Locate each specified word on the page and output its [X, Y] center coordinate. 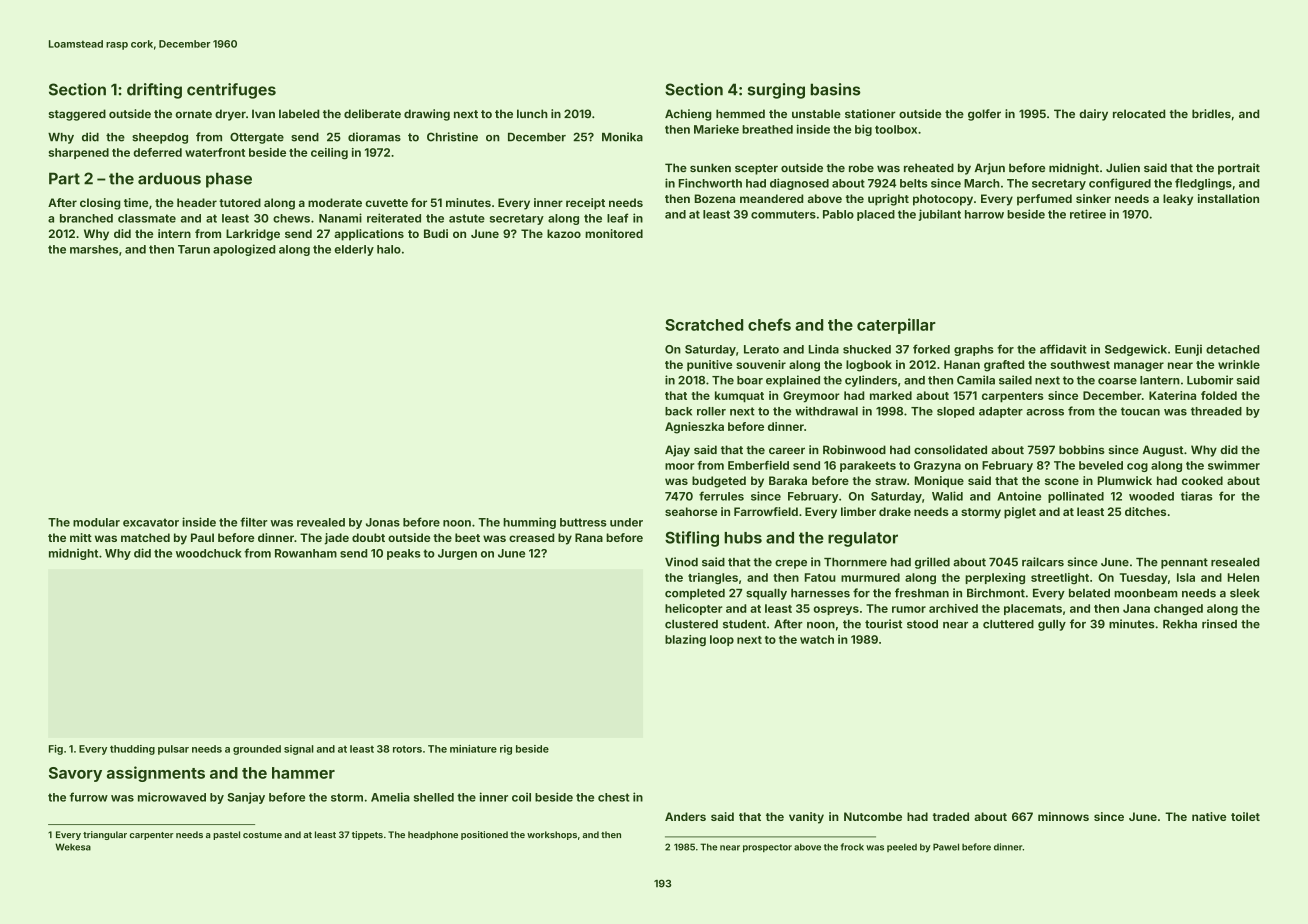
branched [86, 218]
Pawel [946, 847]
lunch [532, 113]
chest [613, 797]
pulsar [173, 750]
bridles [1211, 113]
